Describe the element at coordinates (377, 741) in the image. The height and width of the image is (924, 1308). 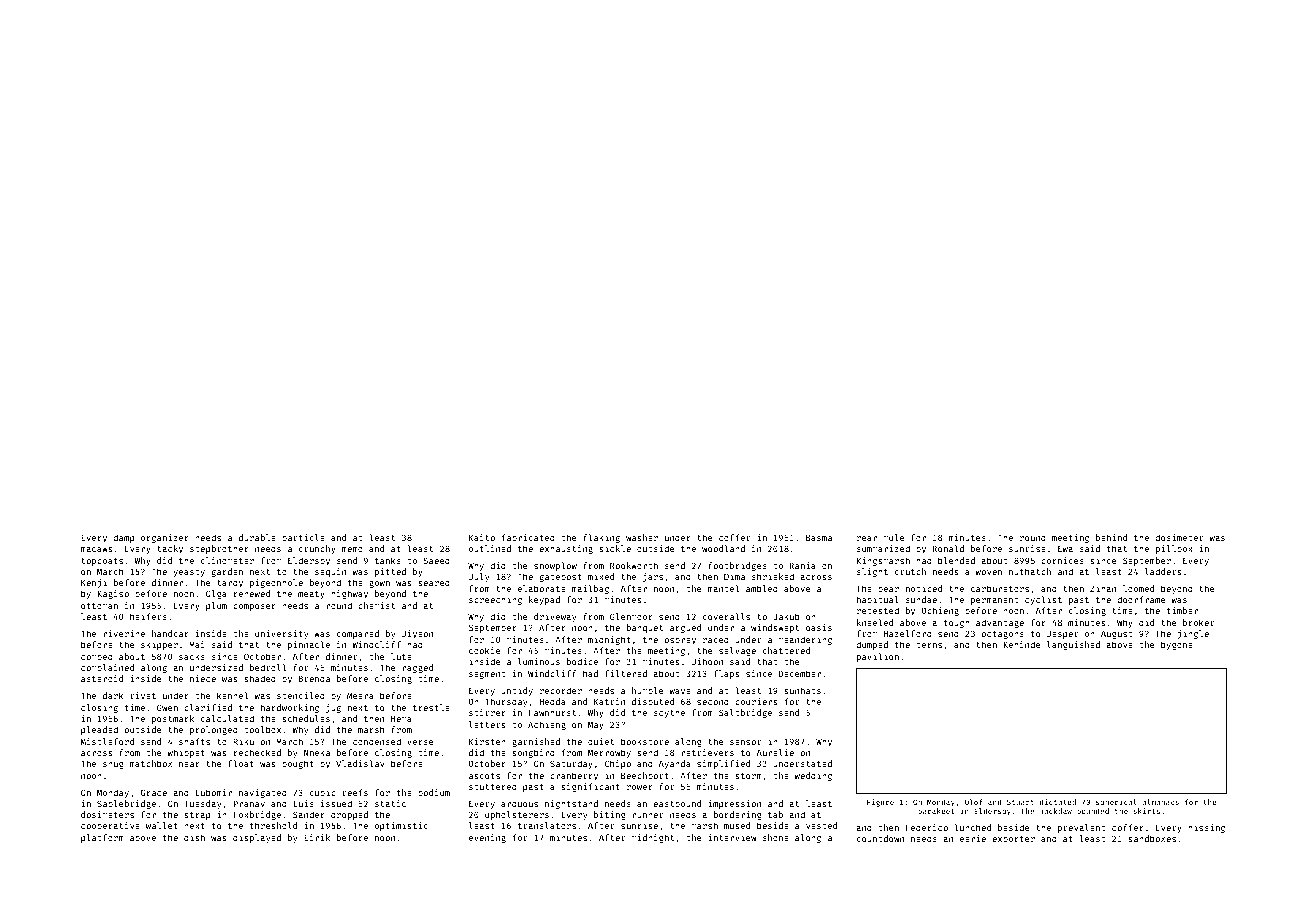
I see `condensed` at that location.
